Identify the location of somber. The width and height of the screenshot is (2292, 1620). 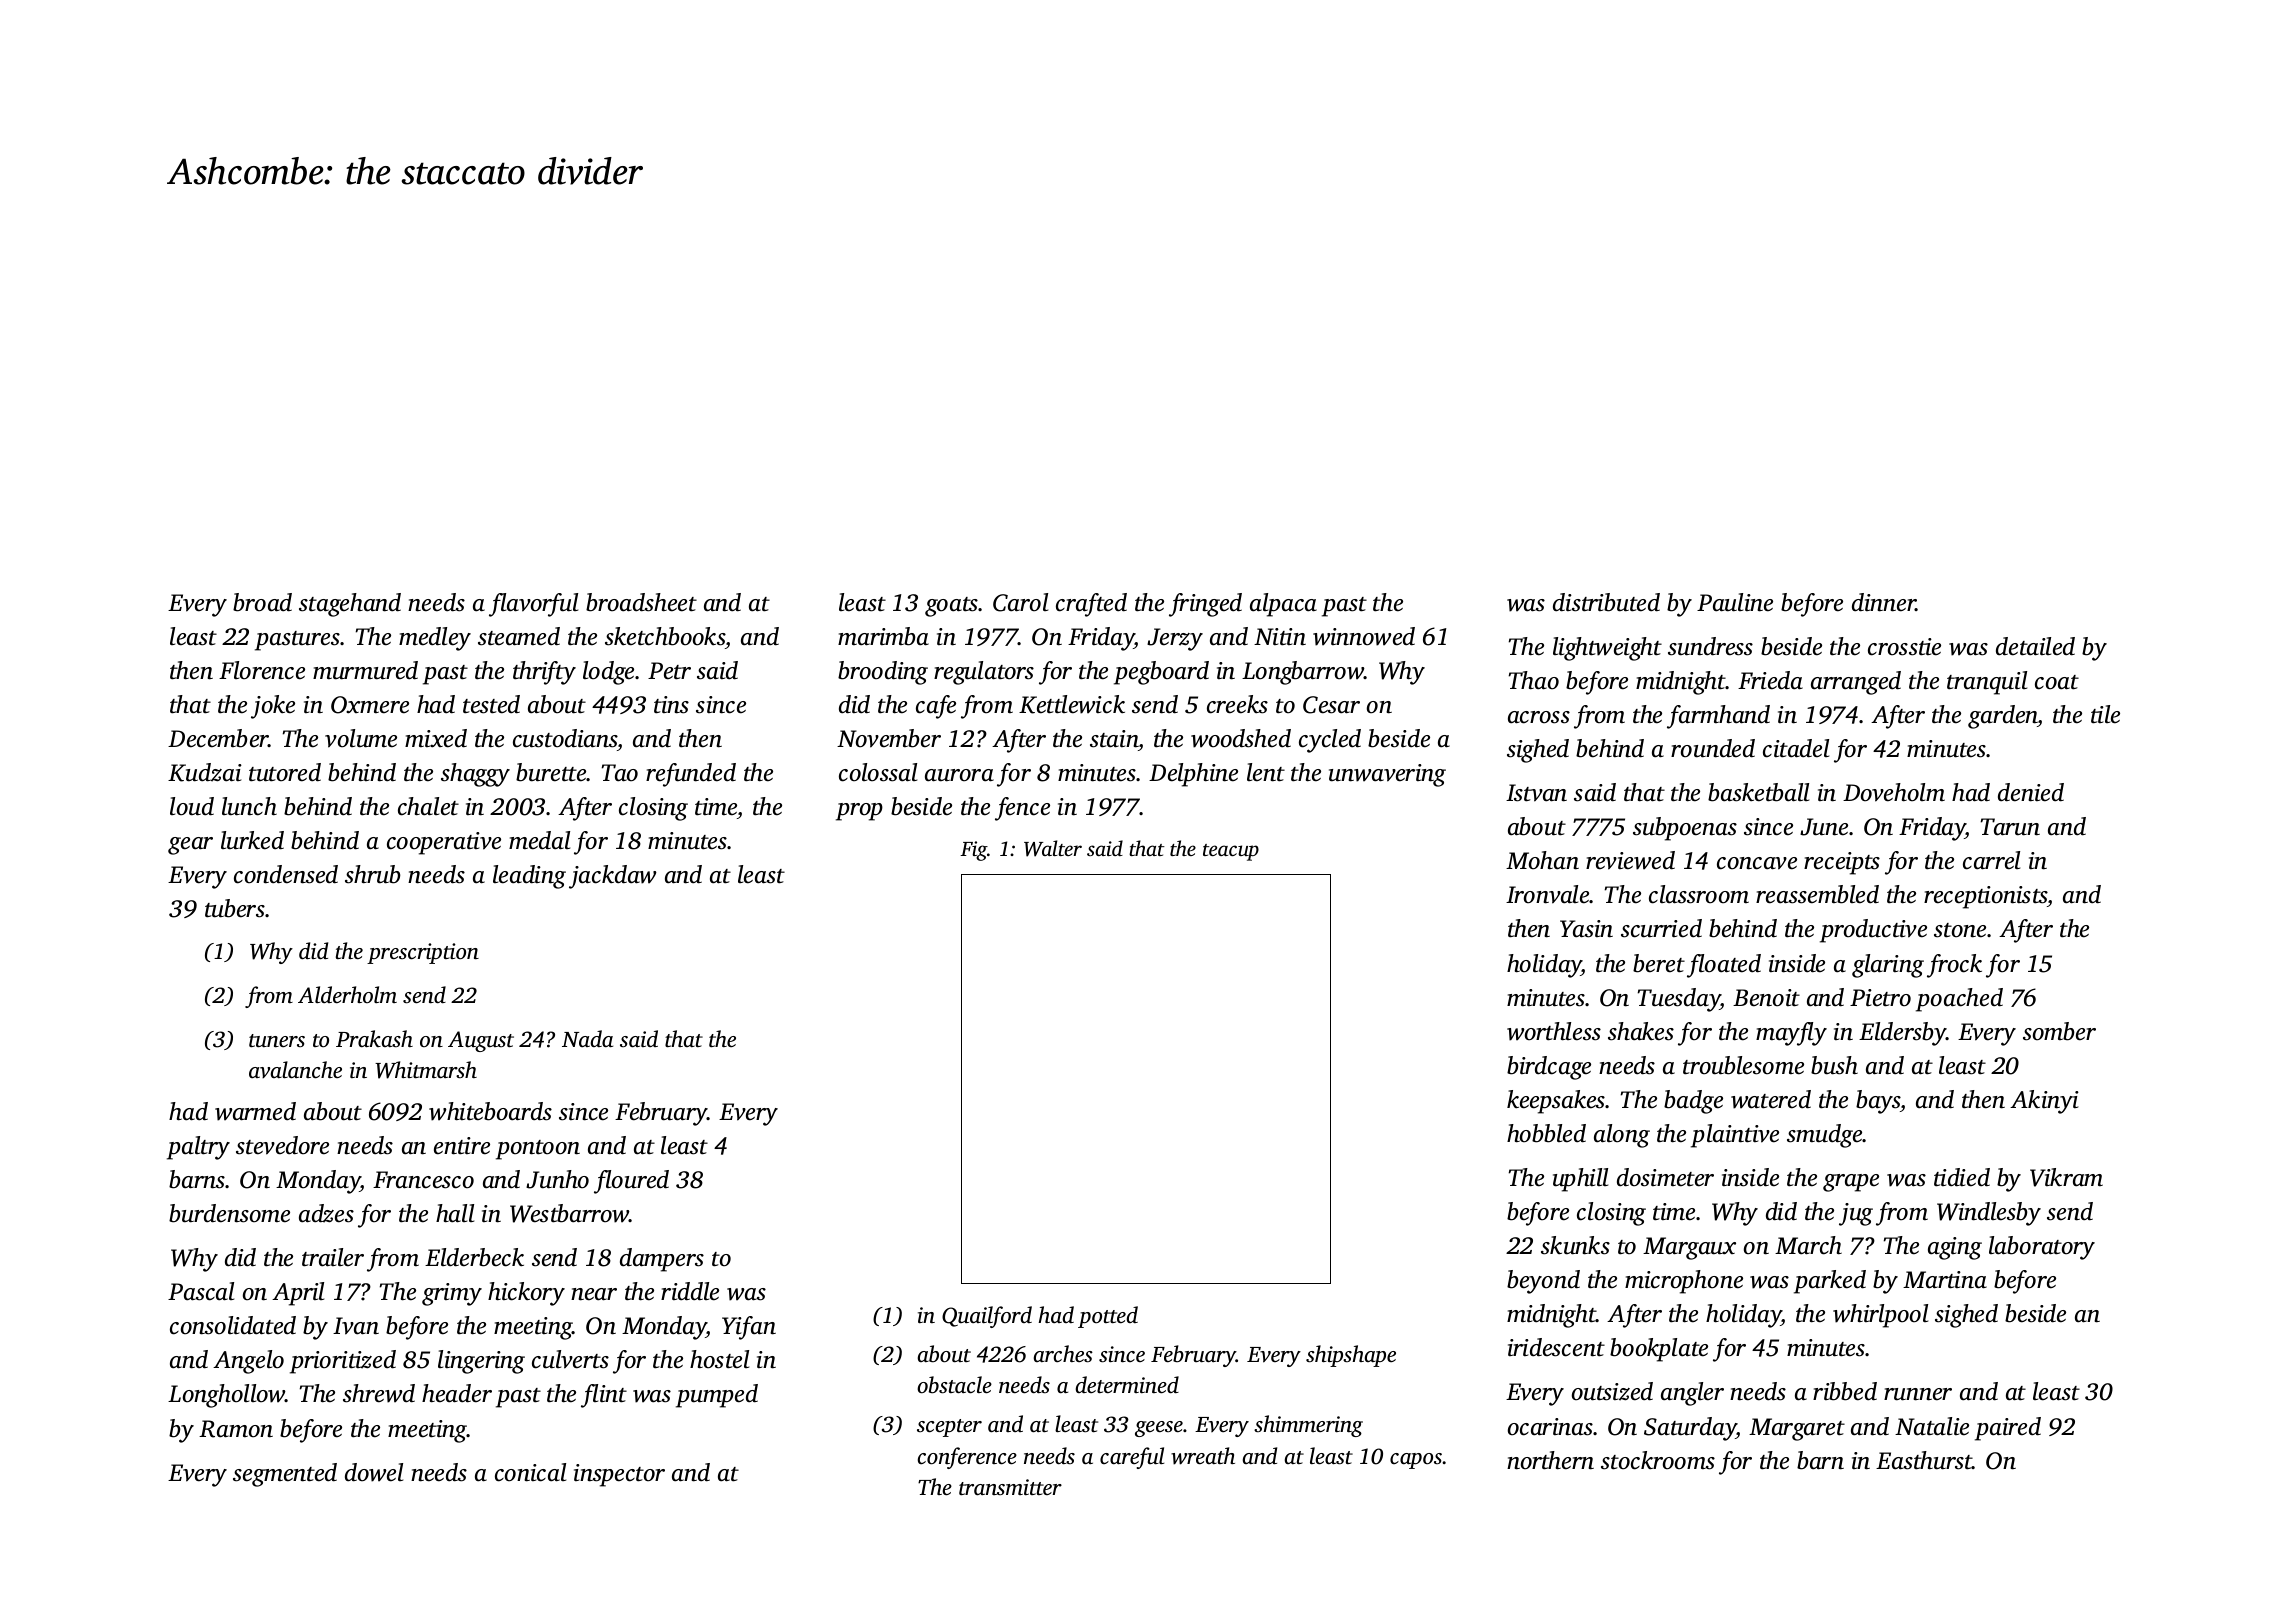
(2059, 1031).
